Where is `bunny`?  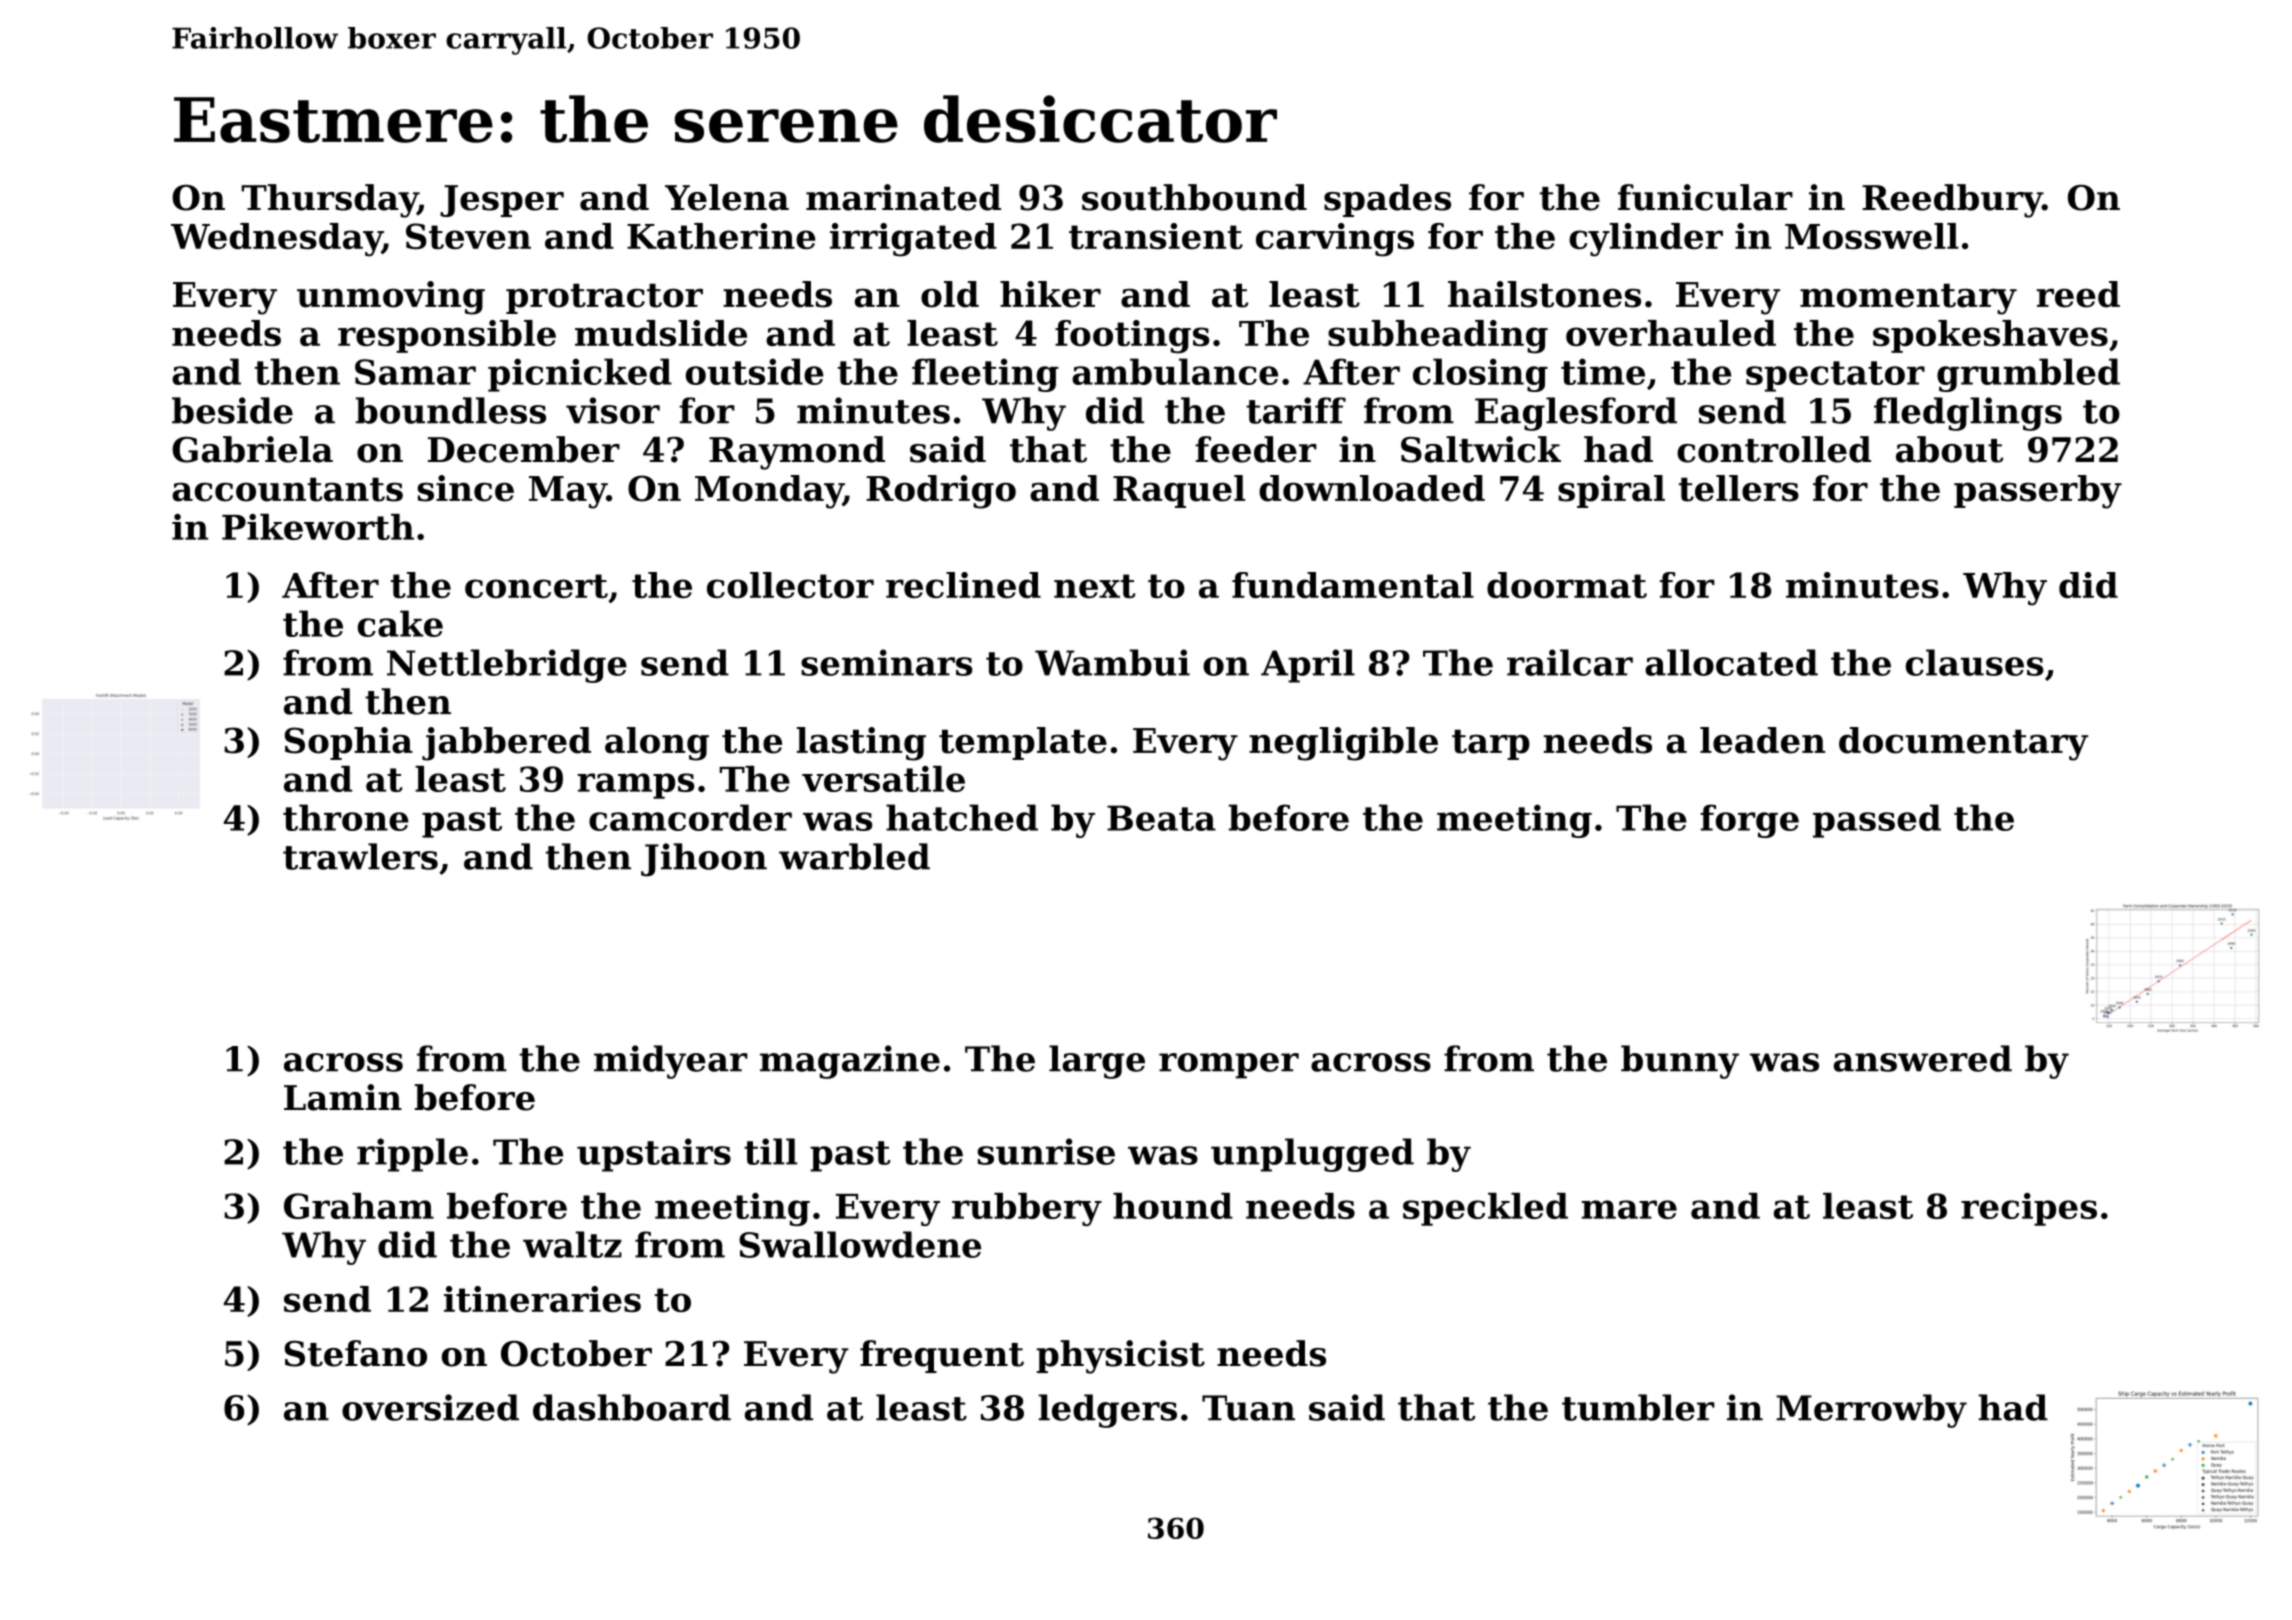
bunny is located at coordinates (1680, 1062).
